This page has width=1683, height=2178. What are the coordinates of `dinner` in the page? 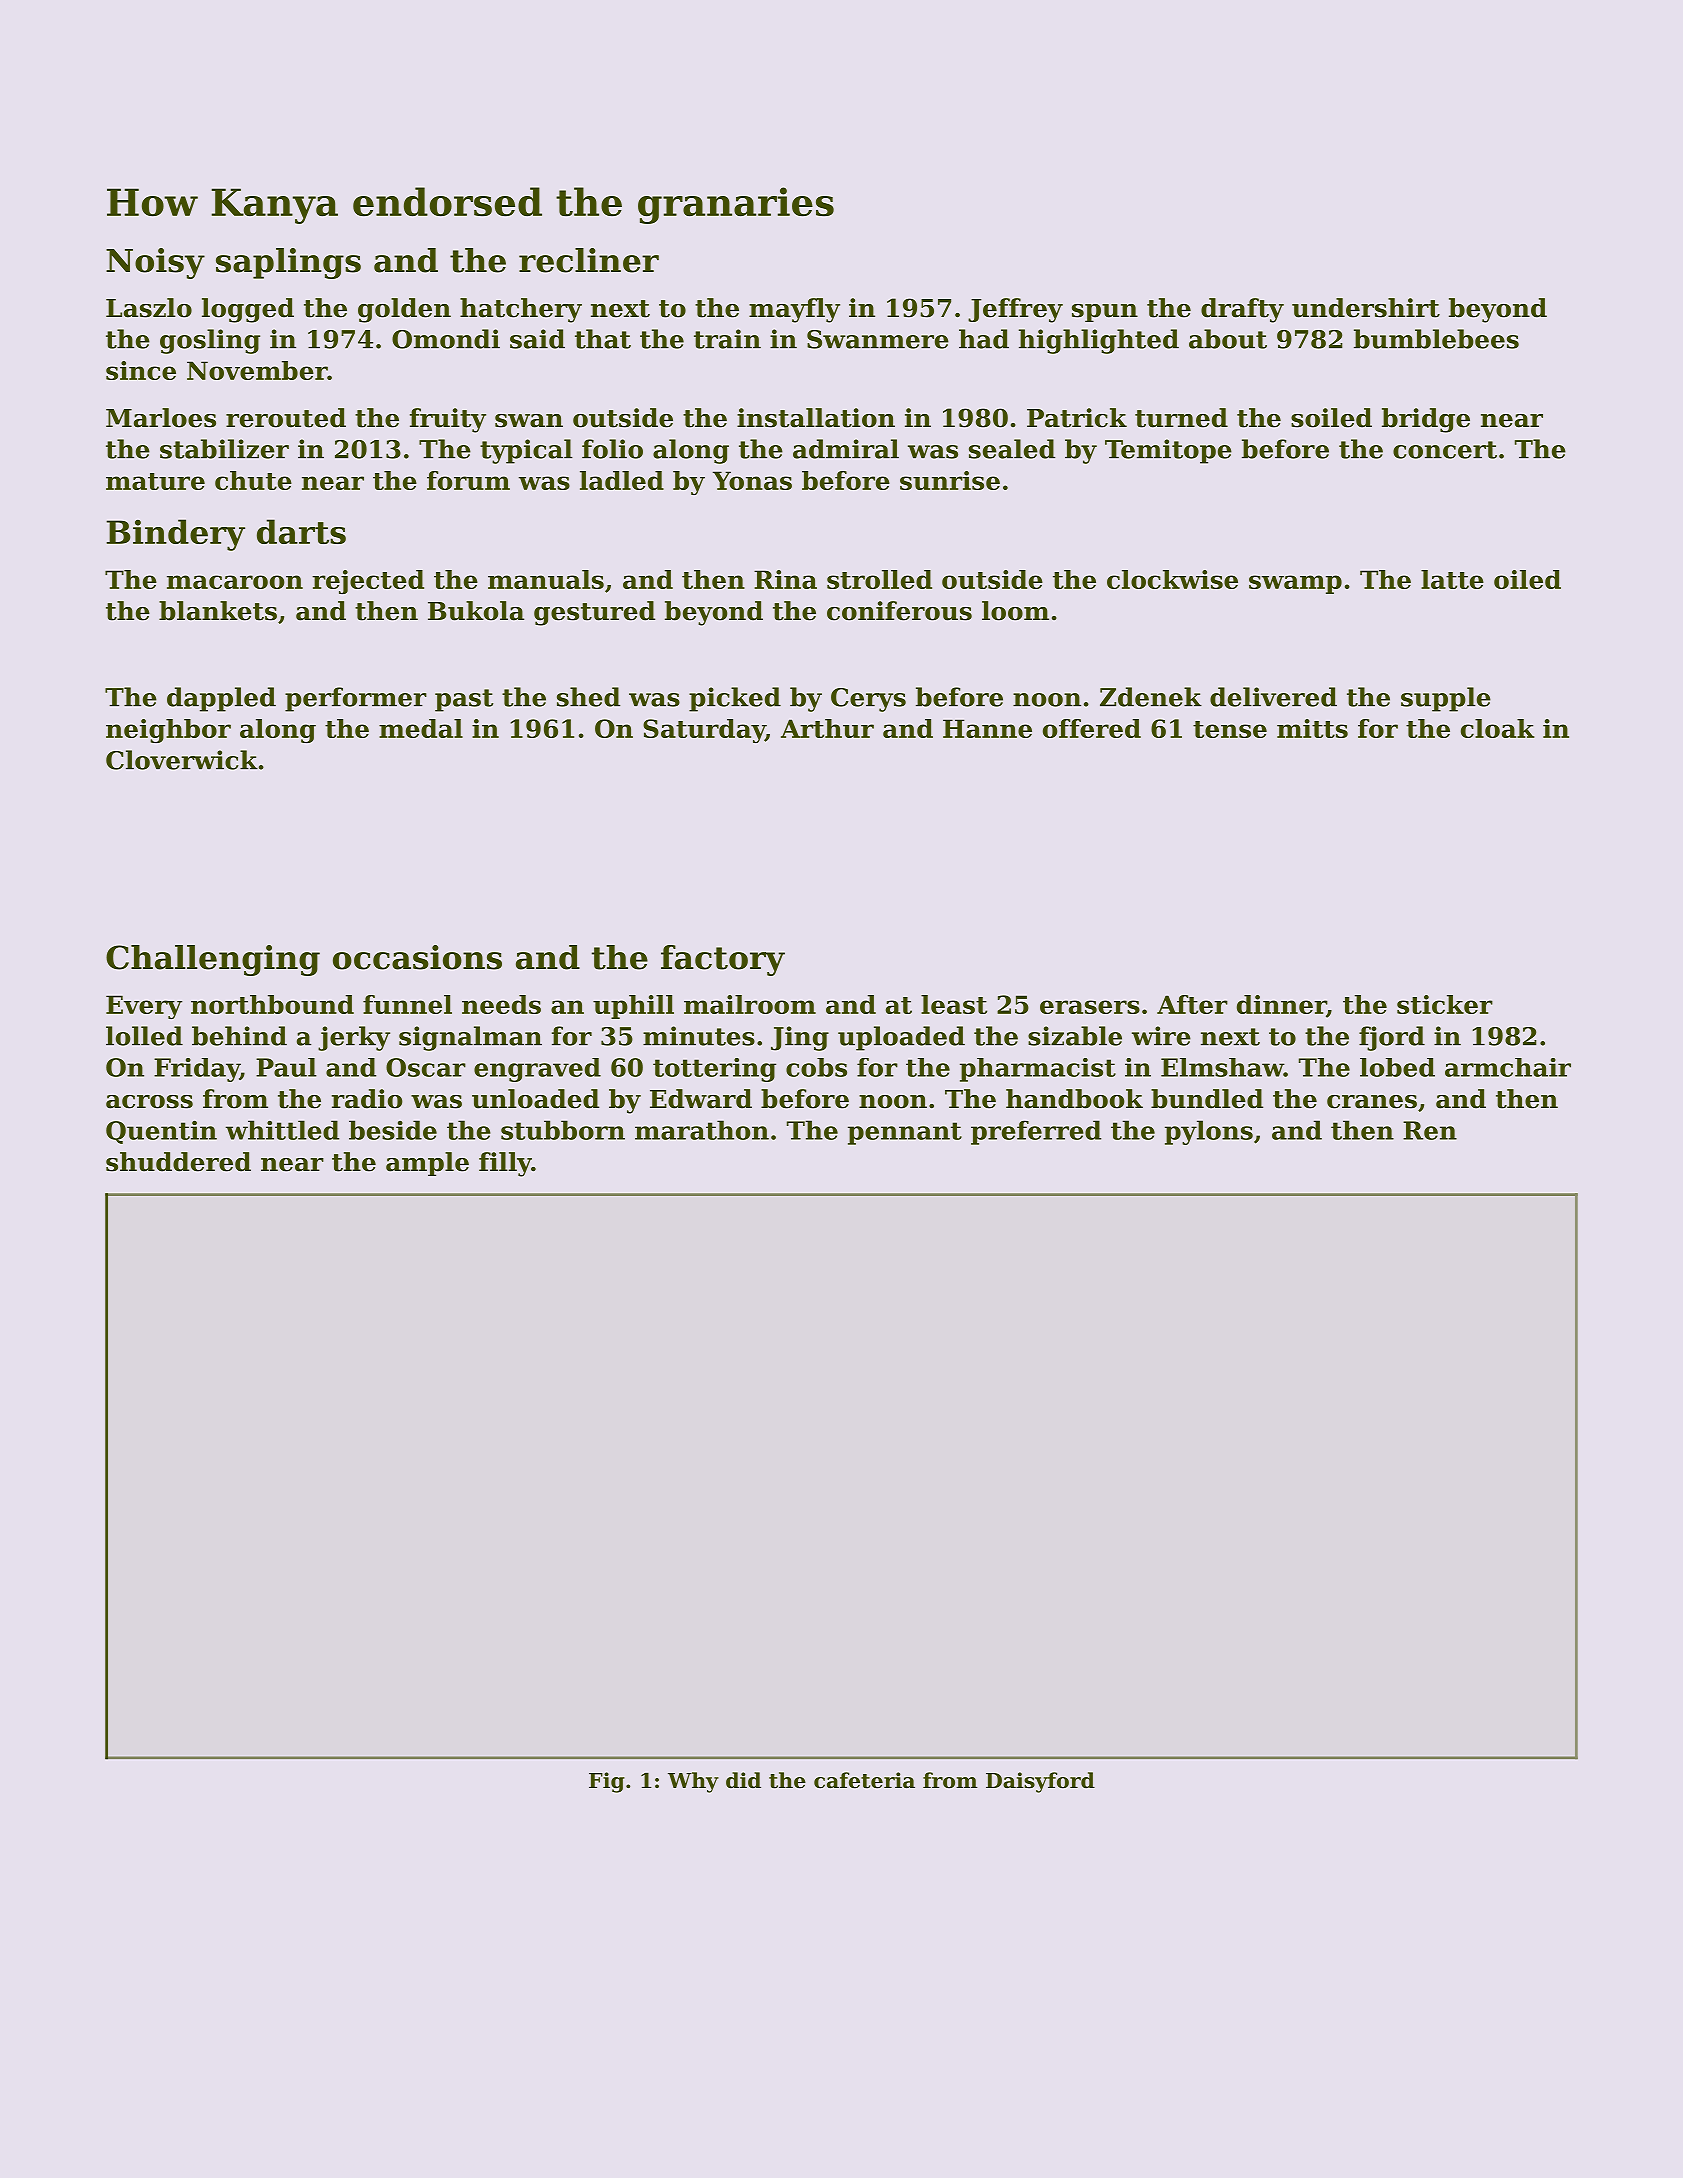 It's located at (1282, 1006).
